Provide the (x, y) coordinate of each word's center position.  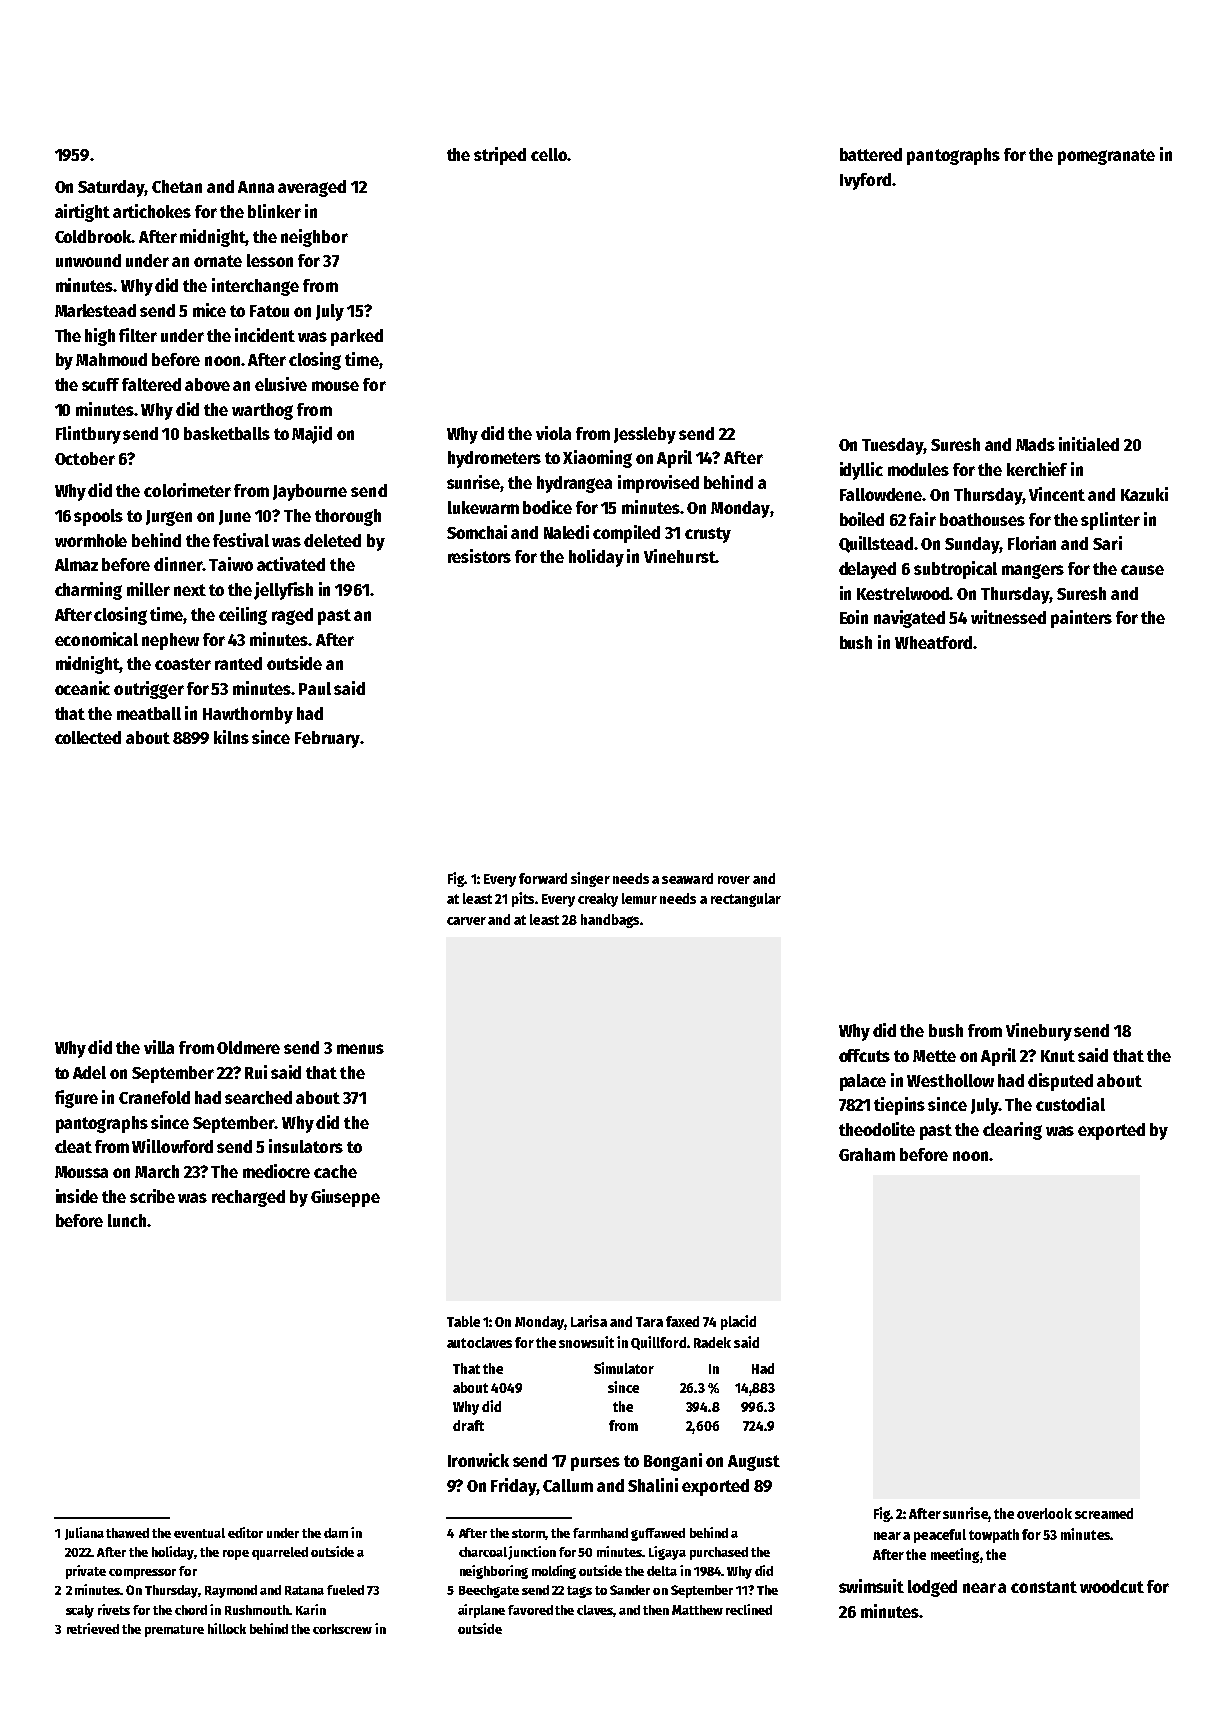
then (656, 1610)
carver (466, 921)
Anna (256, 187)
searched (258, 1097)
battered (871, 154)
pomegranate (1106, 157)
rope (236, 1555)
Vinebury (1039, 1032)
